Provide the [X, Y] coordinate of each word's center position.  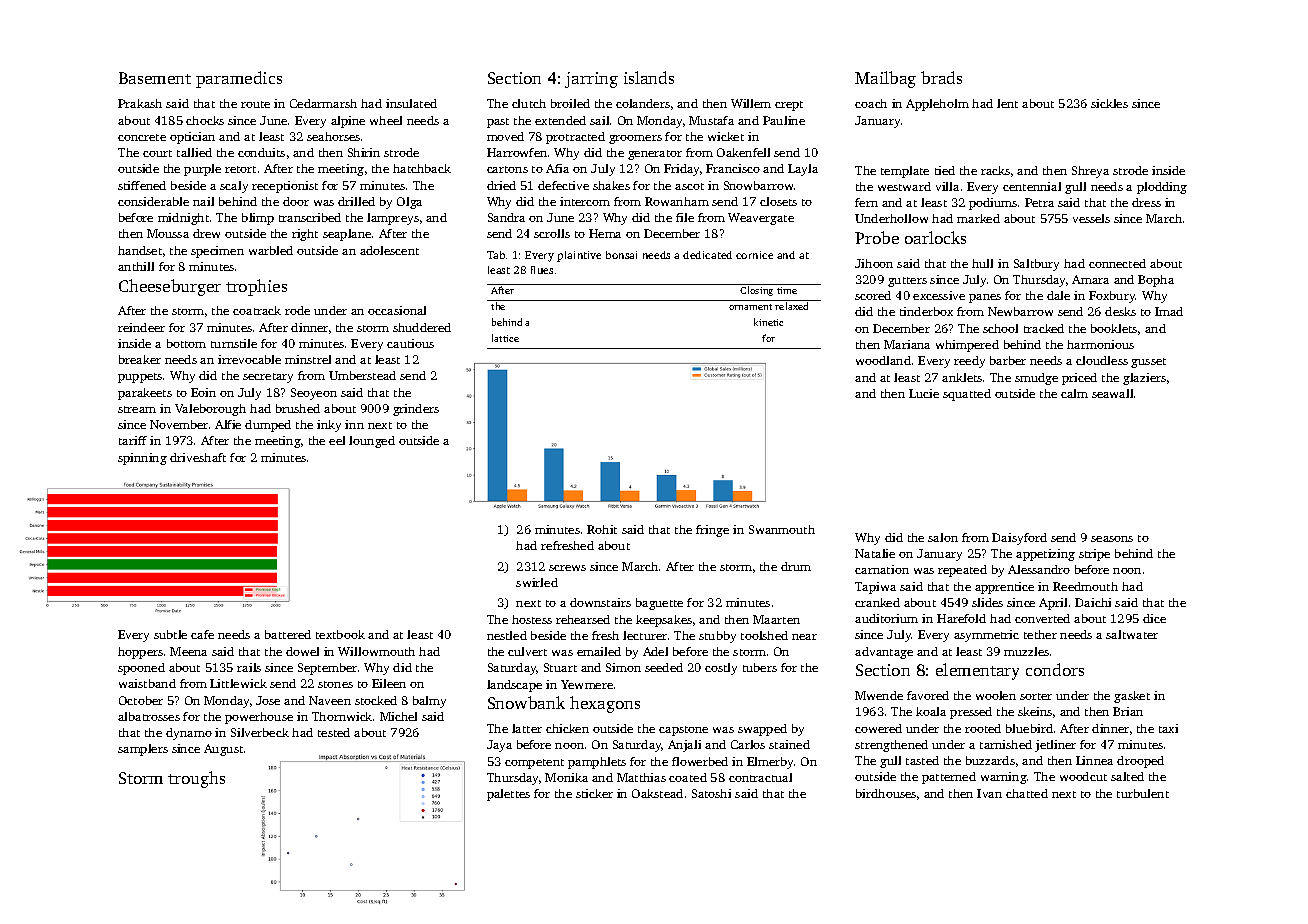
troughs [196, 779]
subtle [170, 634]
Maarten [776, 619]
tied [945, 170]
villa [947, 186]
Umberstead [362, 375]
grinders [416, 410]
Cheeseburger [170, 287]
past [498, 123]
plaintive [579, 256]
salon [943, 537]
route [255, 104]
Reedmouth [1085, 586]
